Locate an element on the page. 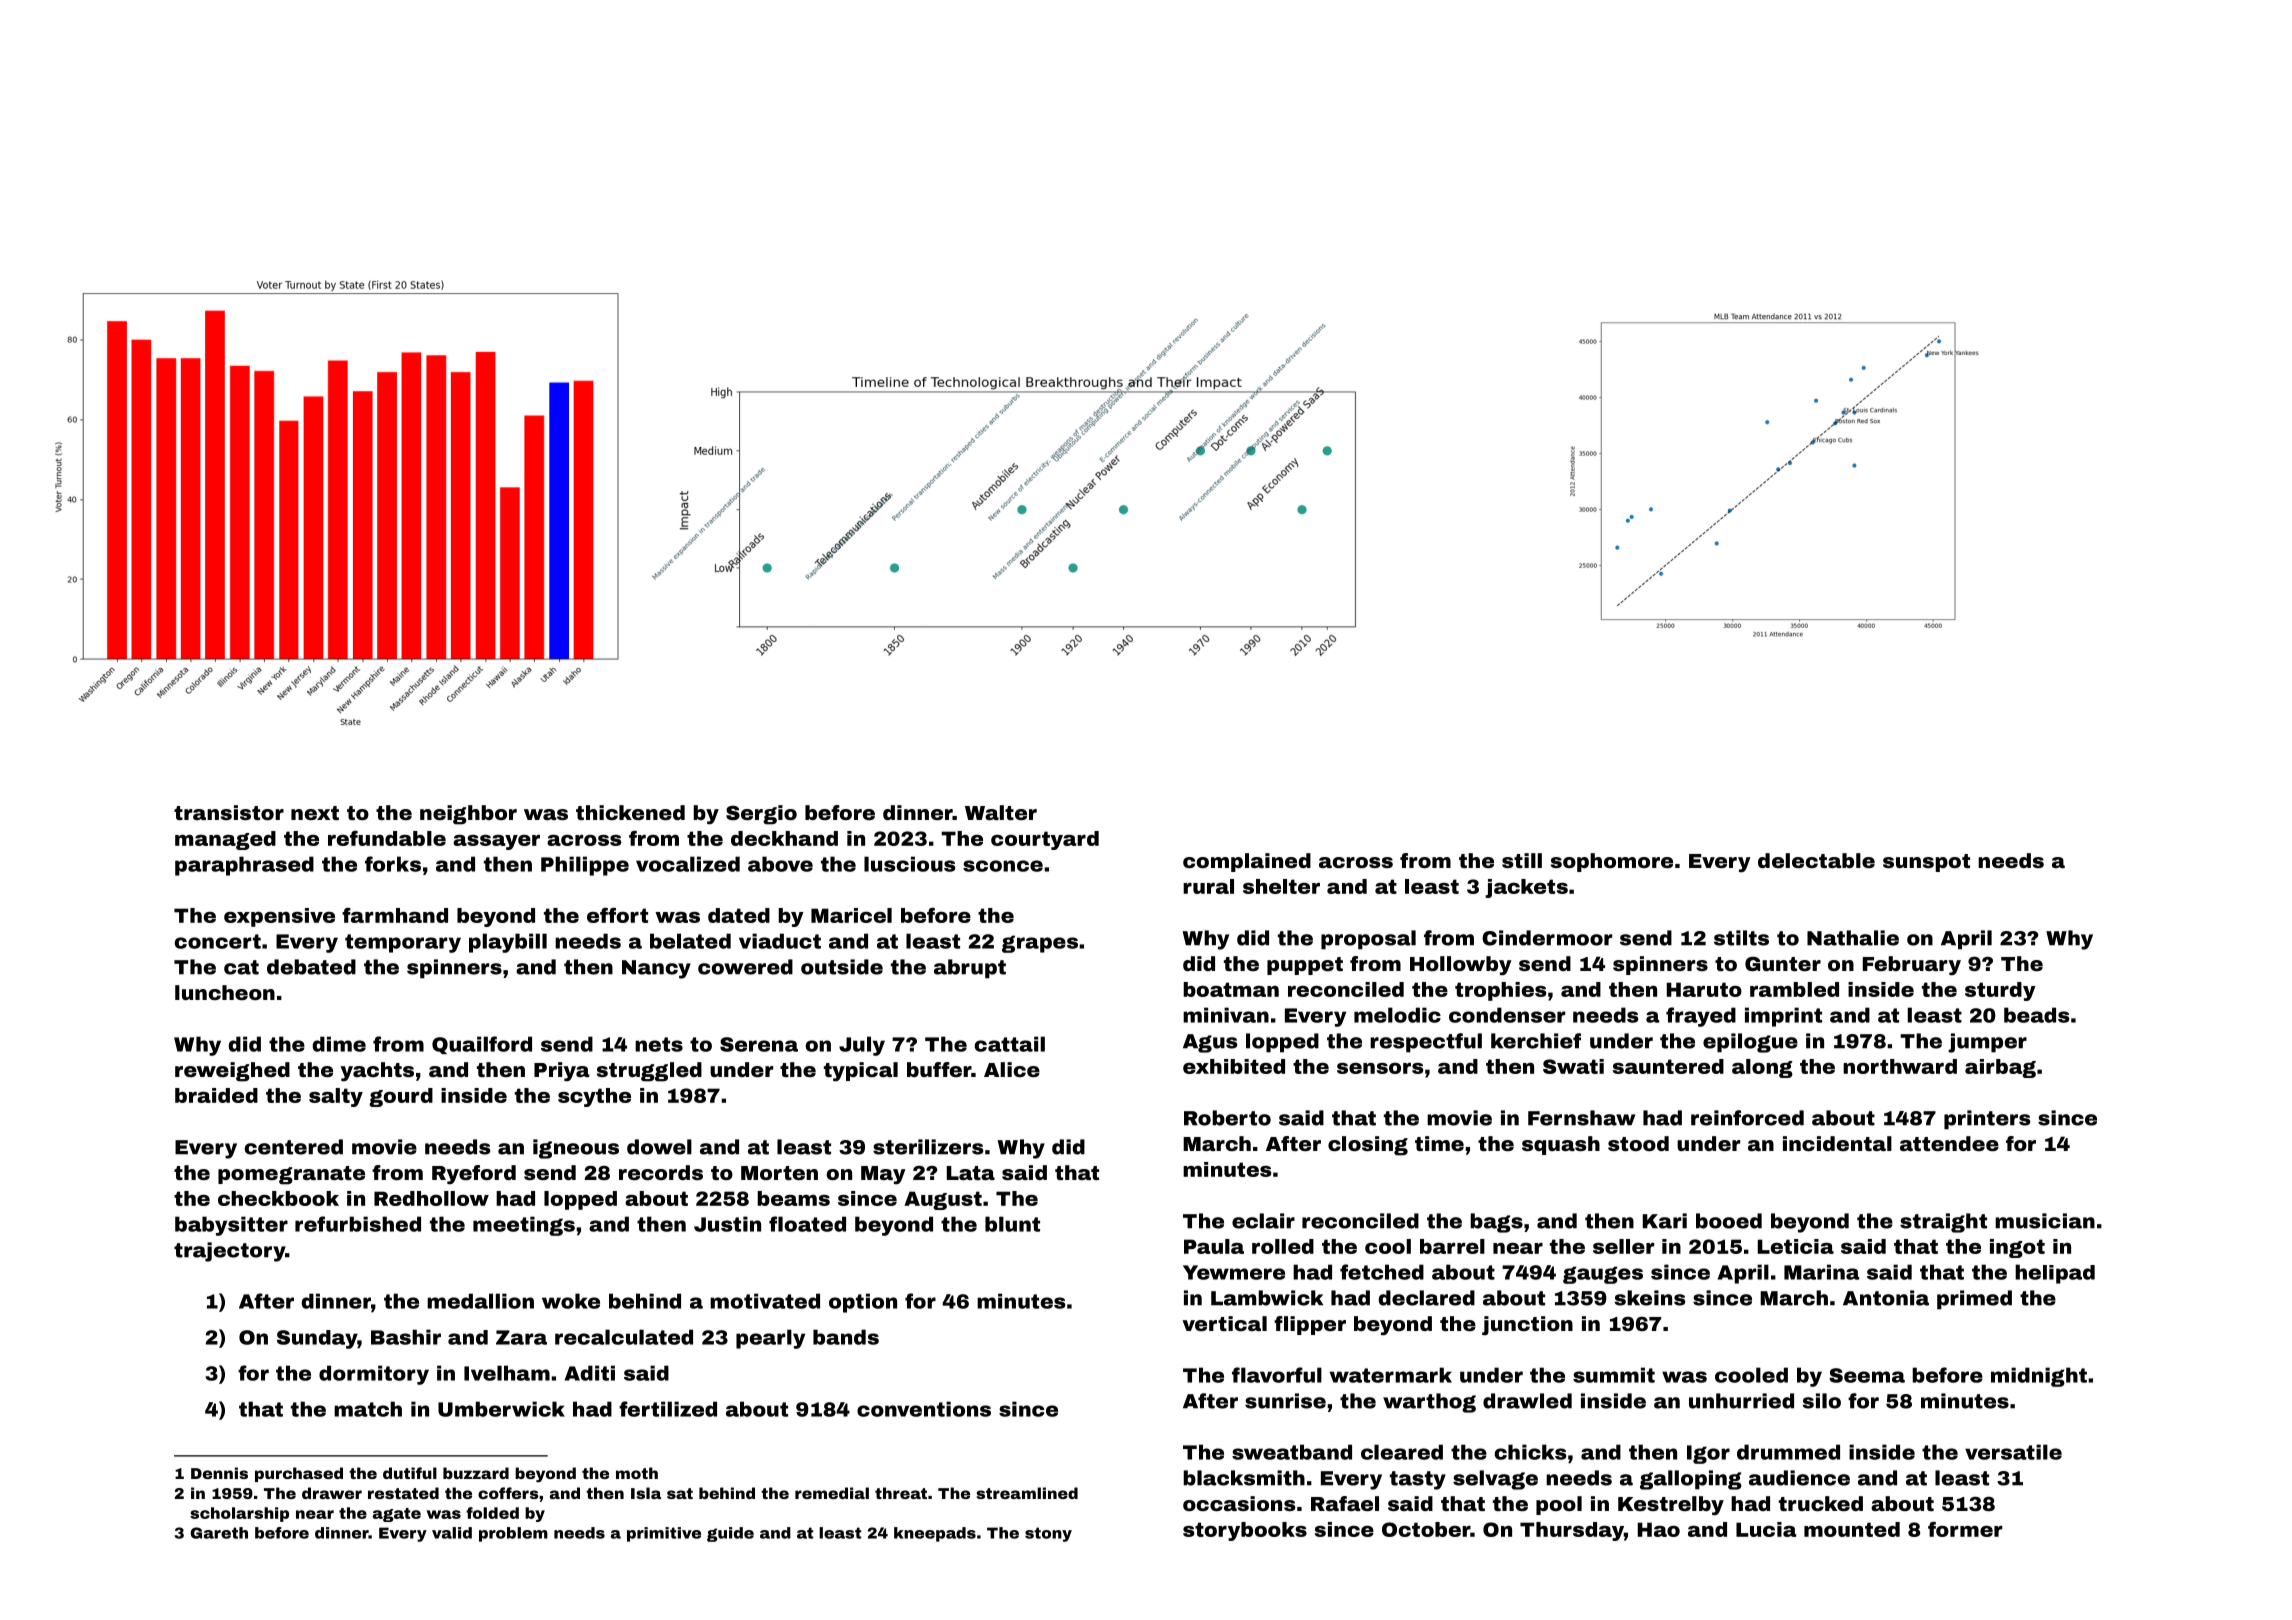  babysitter is located at coordinates (231, 1226).
